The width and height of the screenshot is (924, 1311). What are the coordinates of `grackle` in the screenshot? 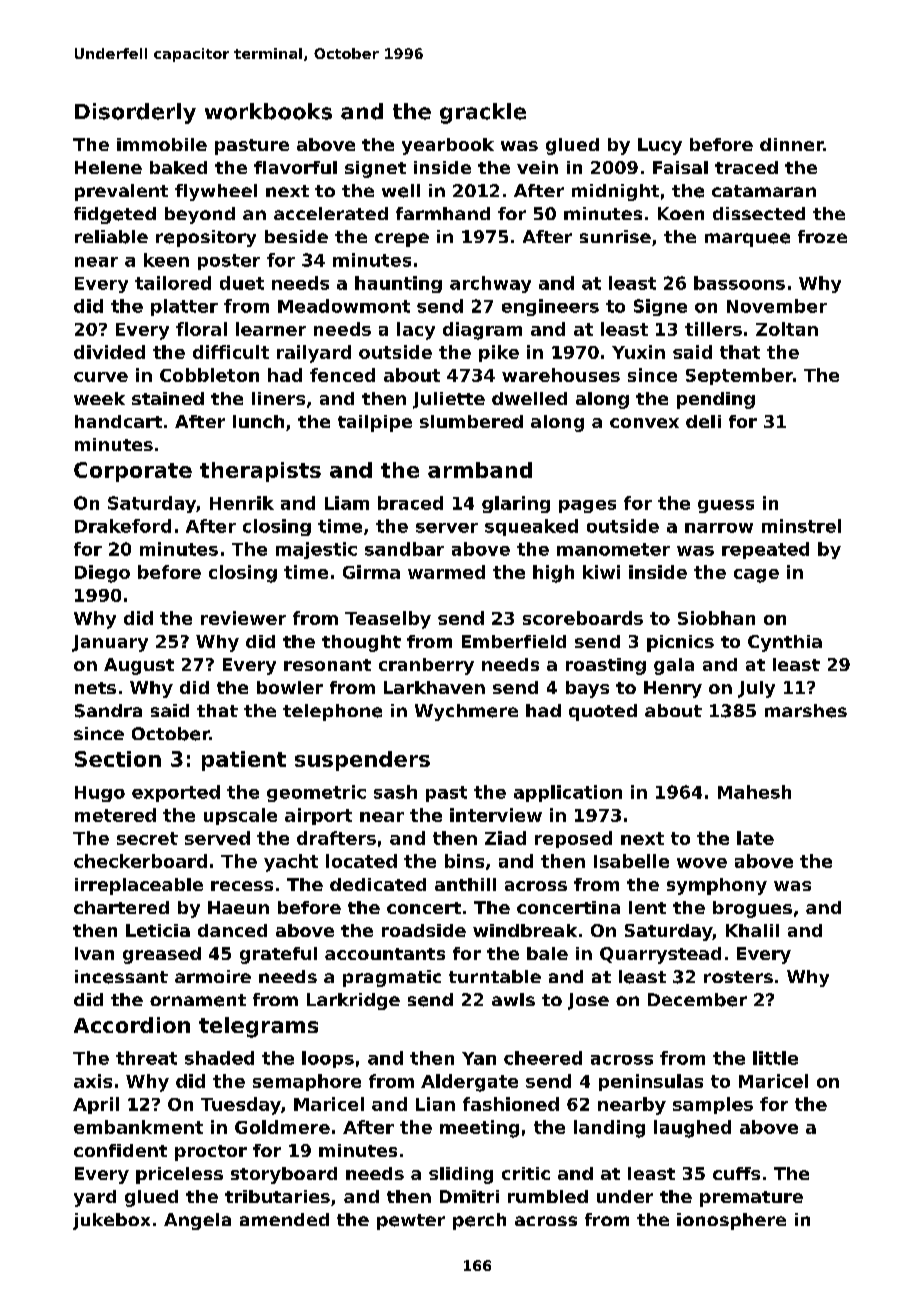 It's located at (483, 113).
